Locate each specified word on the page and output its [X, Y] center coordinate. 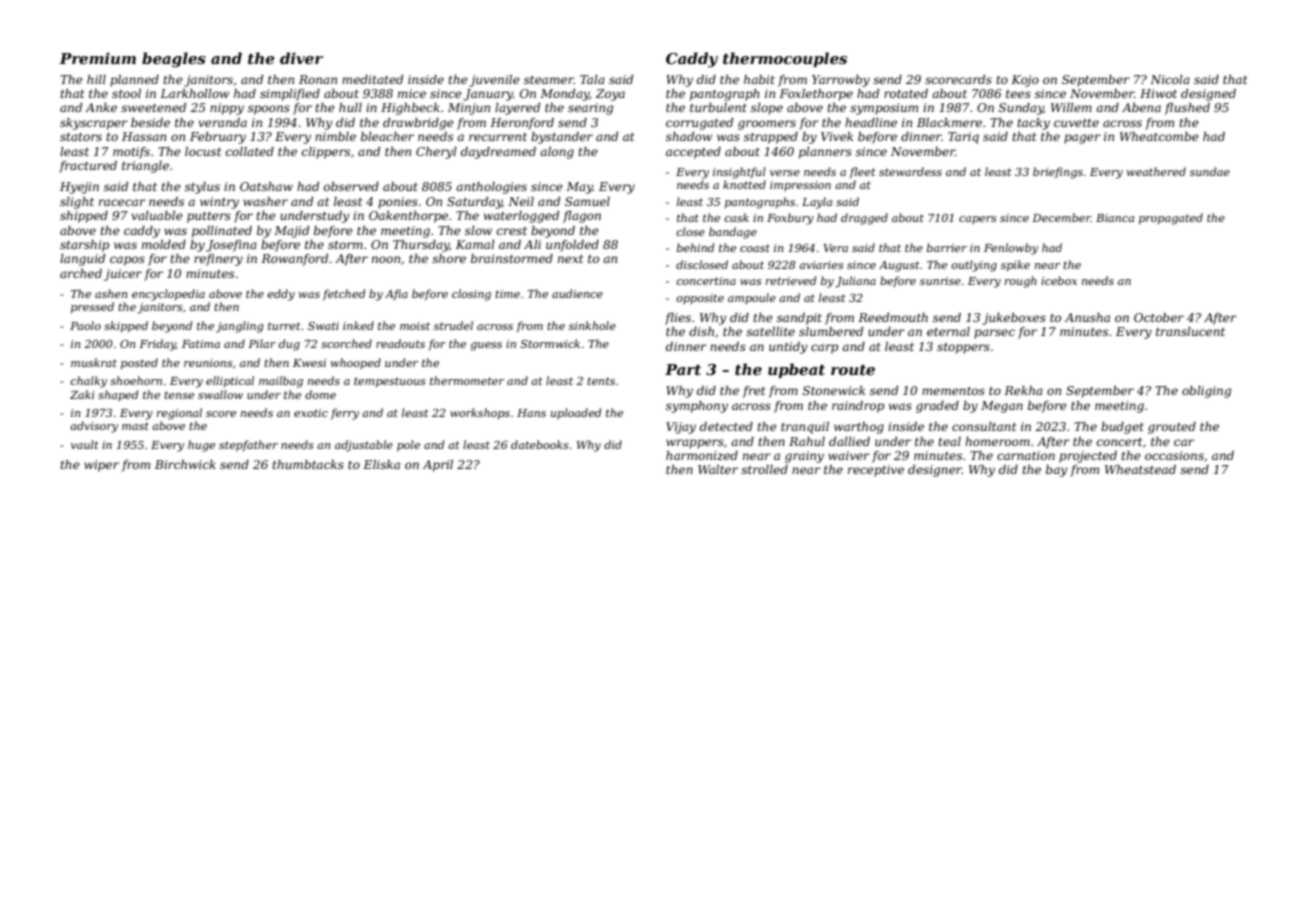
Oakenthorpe [408, 217]
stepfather [248, 445]
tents [601, 381]
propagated [1171, 219]
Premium [97, 58]
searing [590, 109]
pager [1082, 139]
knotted [744, 184]
